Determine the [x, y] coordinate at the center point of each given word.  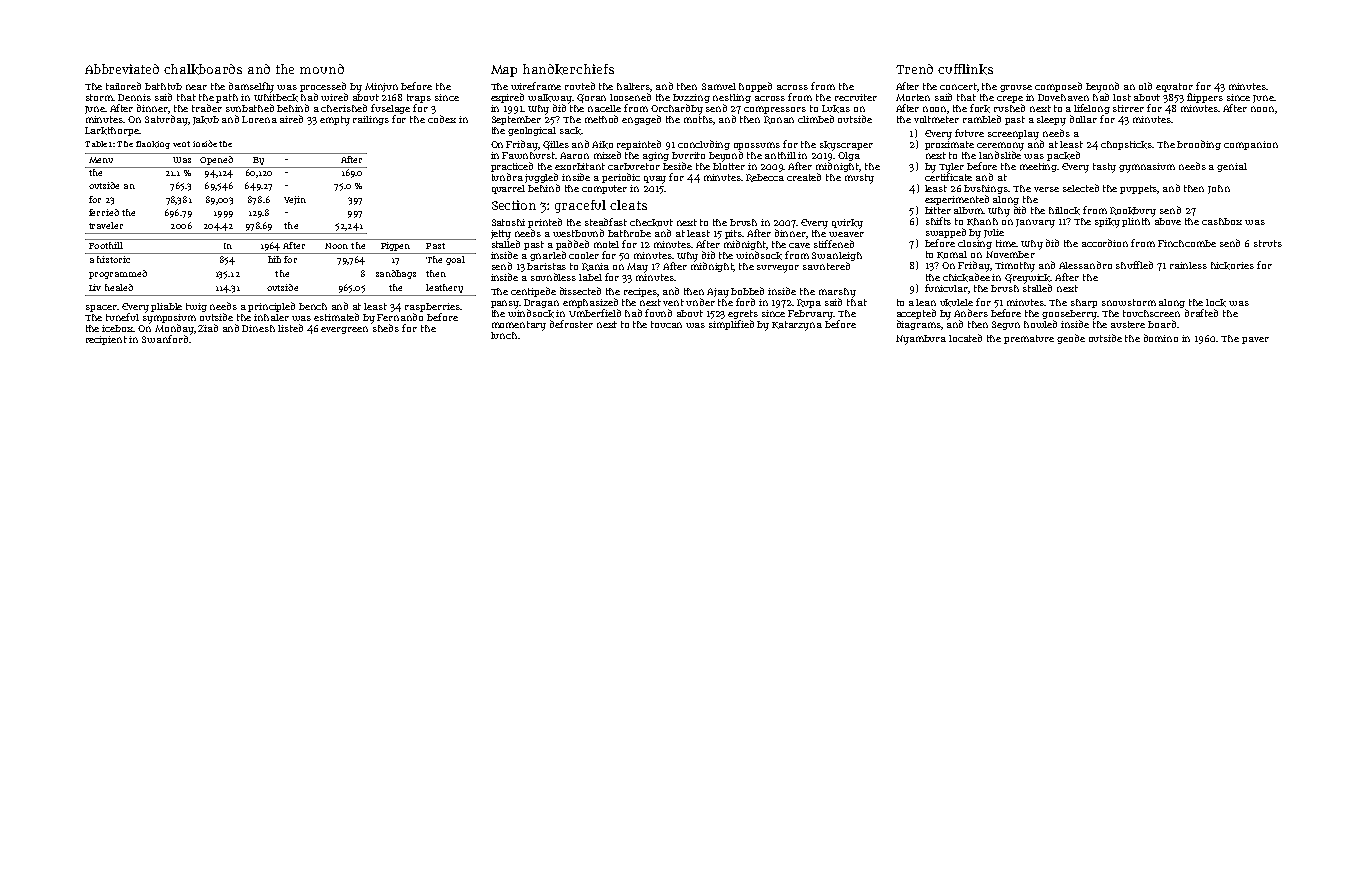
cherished [344, 108]
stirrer [1128, 108]
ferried [104, 212]
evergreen [344, 330]
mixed [607, 155]
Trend [914, 69]
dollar [1083, 119]
